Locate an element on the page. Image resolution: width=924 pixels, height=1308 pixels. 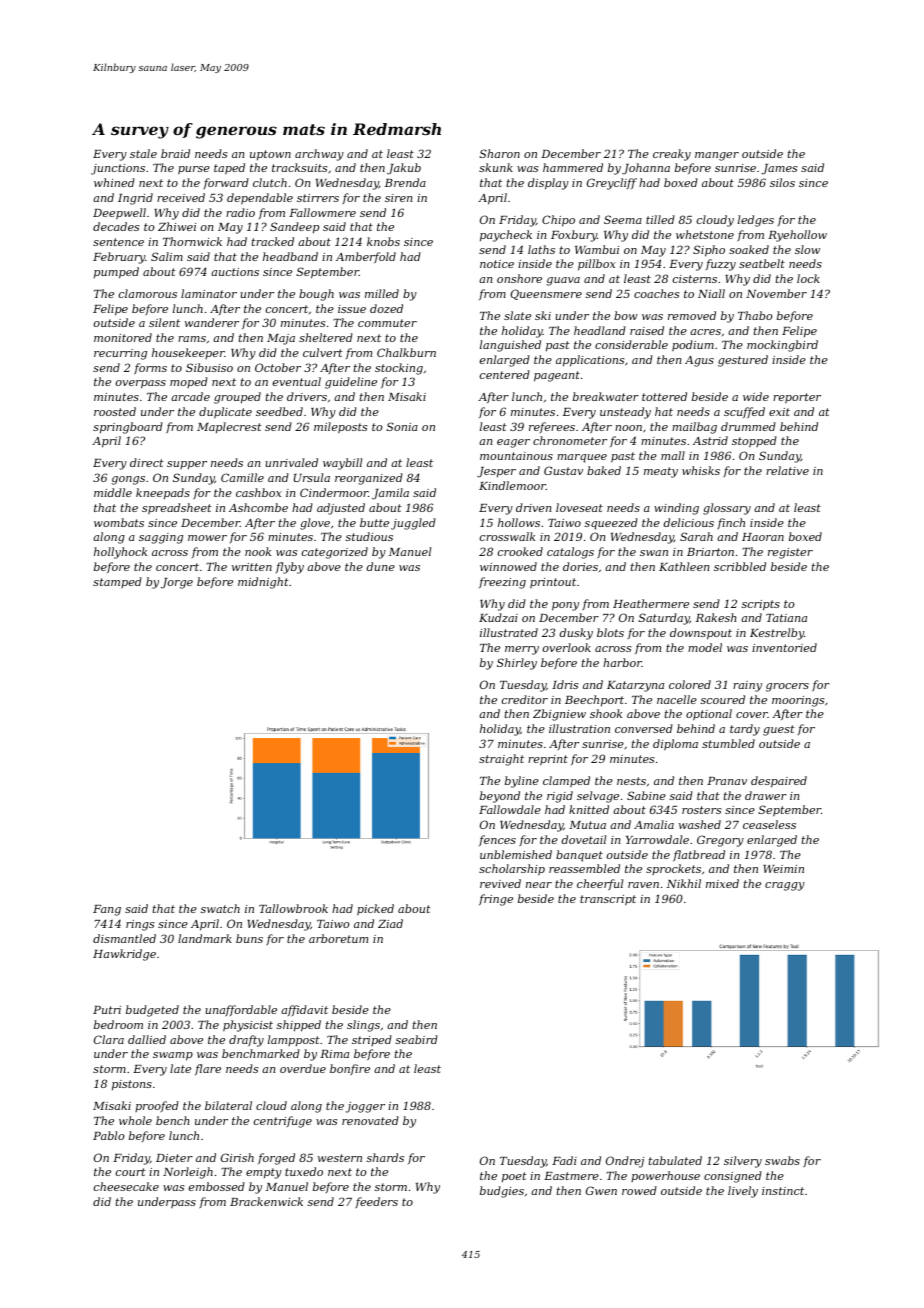
Ziad is located at coordinates (390, 923).
